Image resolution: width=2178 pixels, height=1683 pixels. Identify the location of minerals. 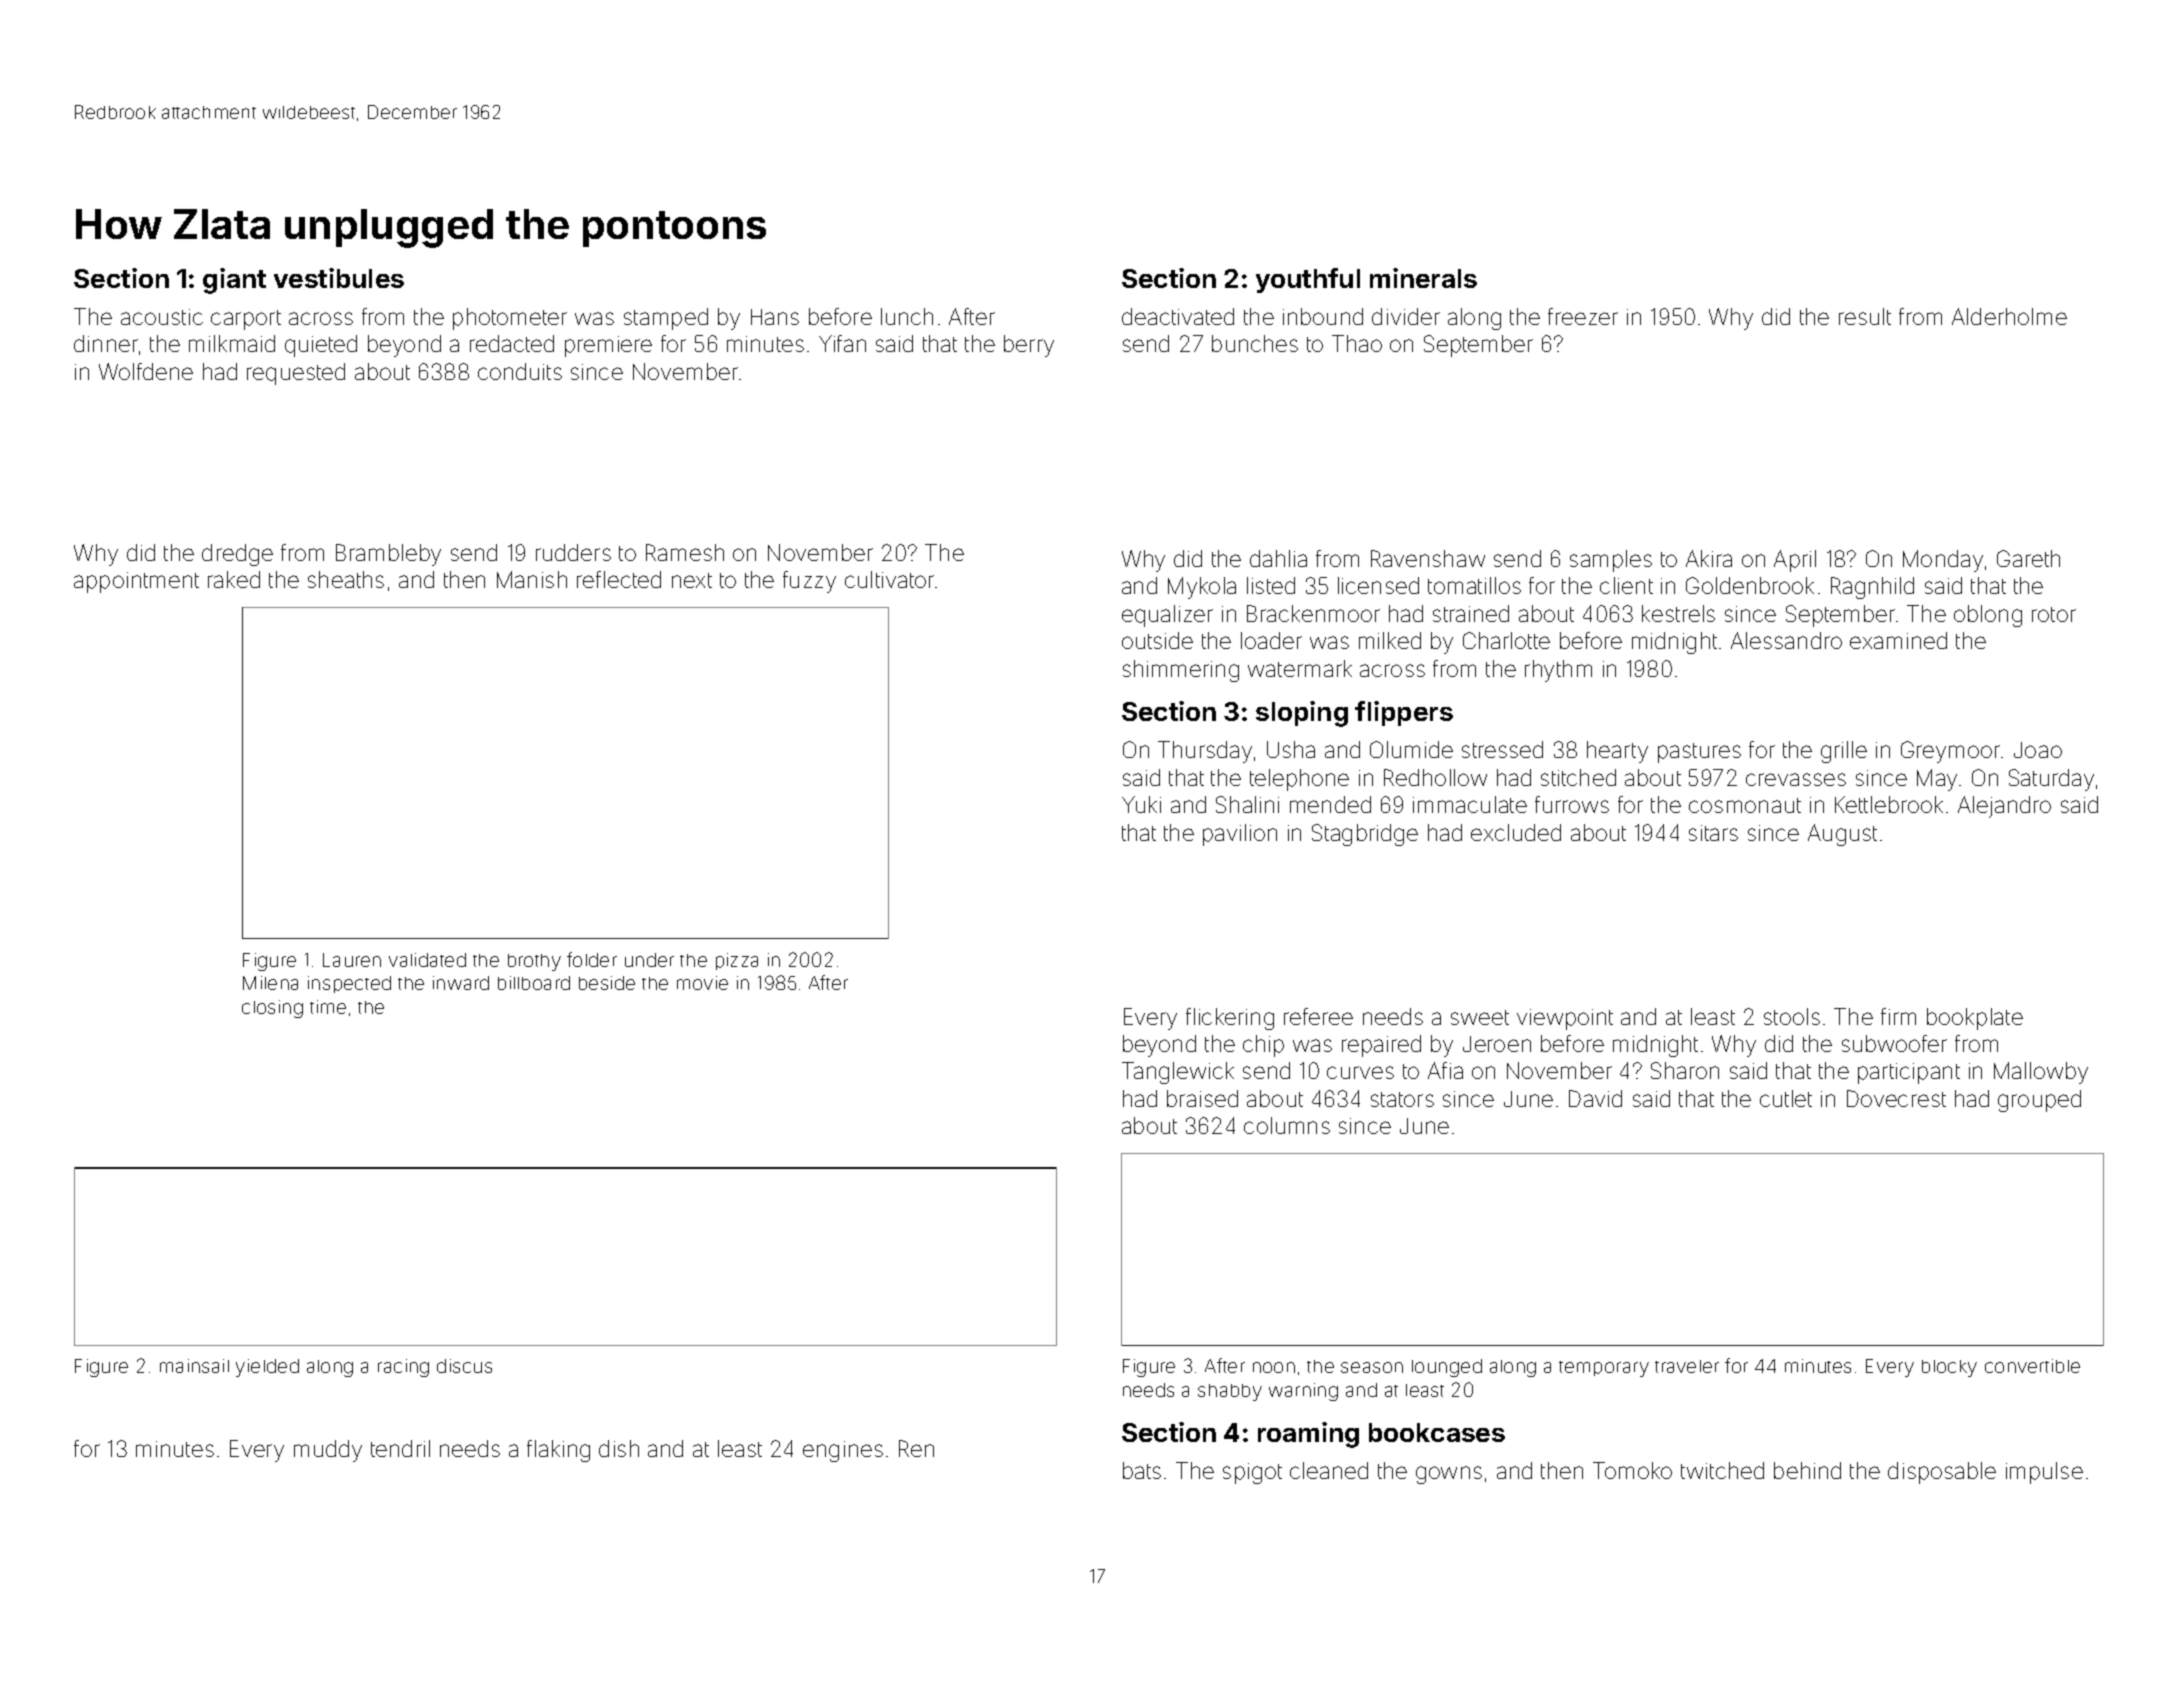
(1423, 278).
